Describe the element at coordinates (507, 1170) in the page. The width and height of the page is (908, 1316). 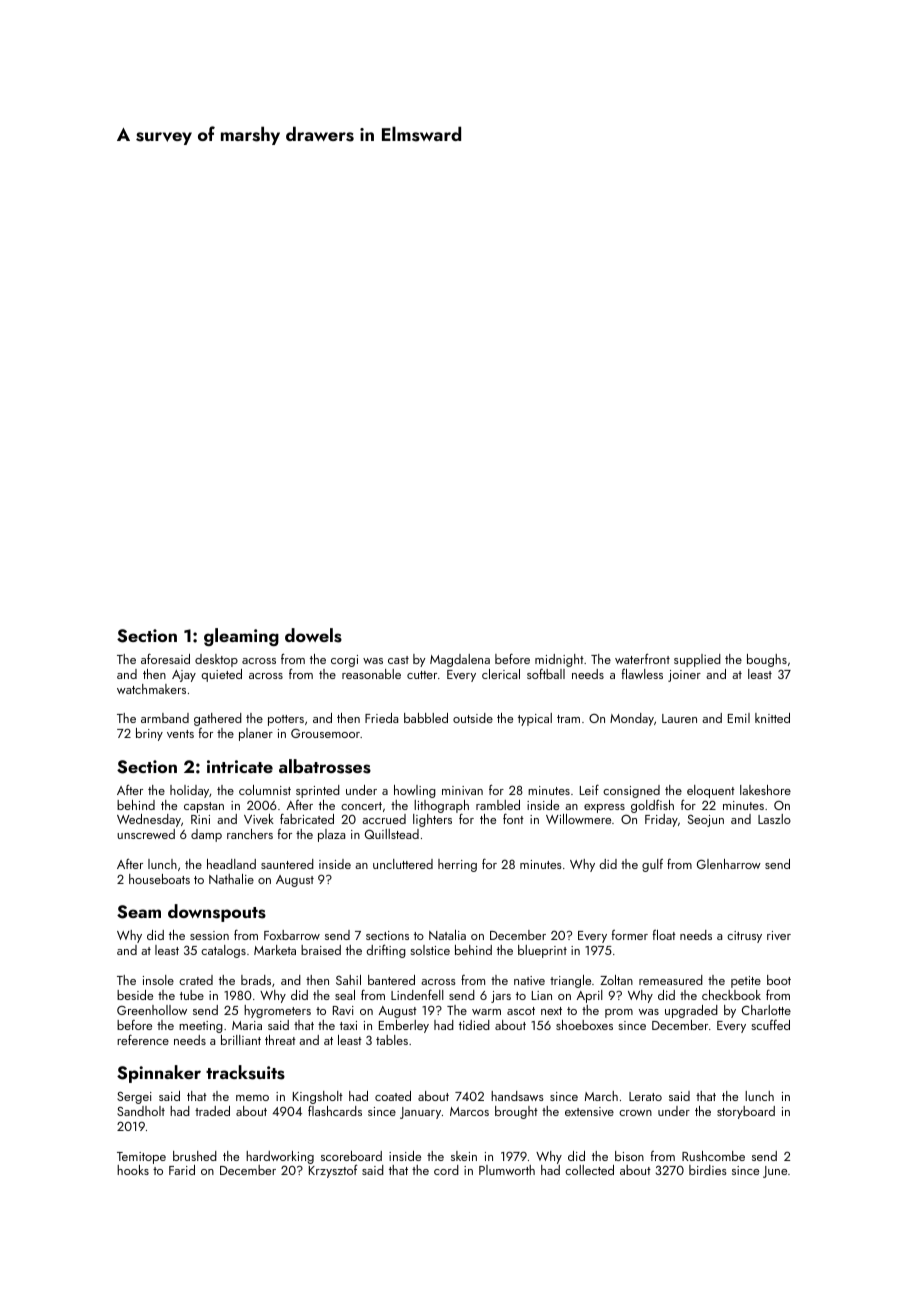
I see `Plumworth` at that location.
